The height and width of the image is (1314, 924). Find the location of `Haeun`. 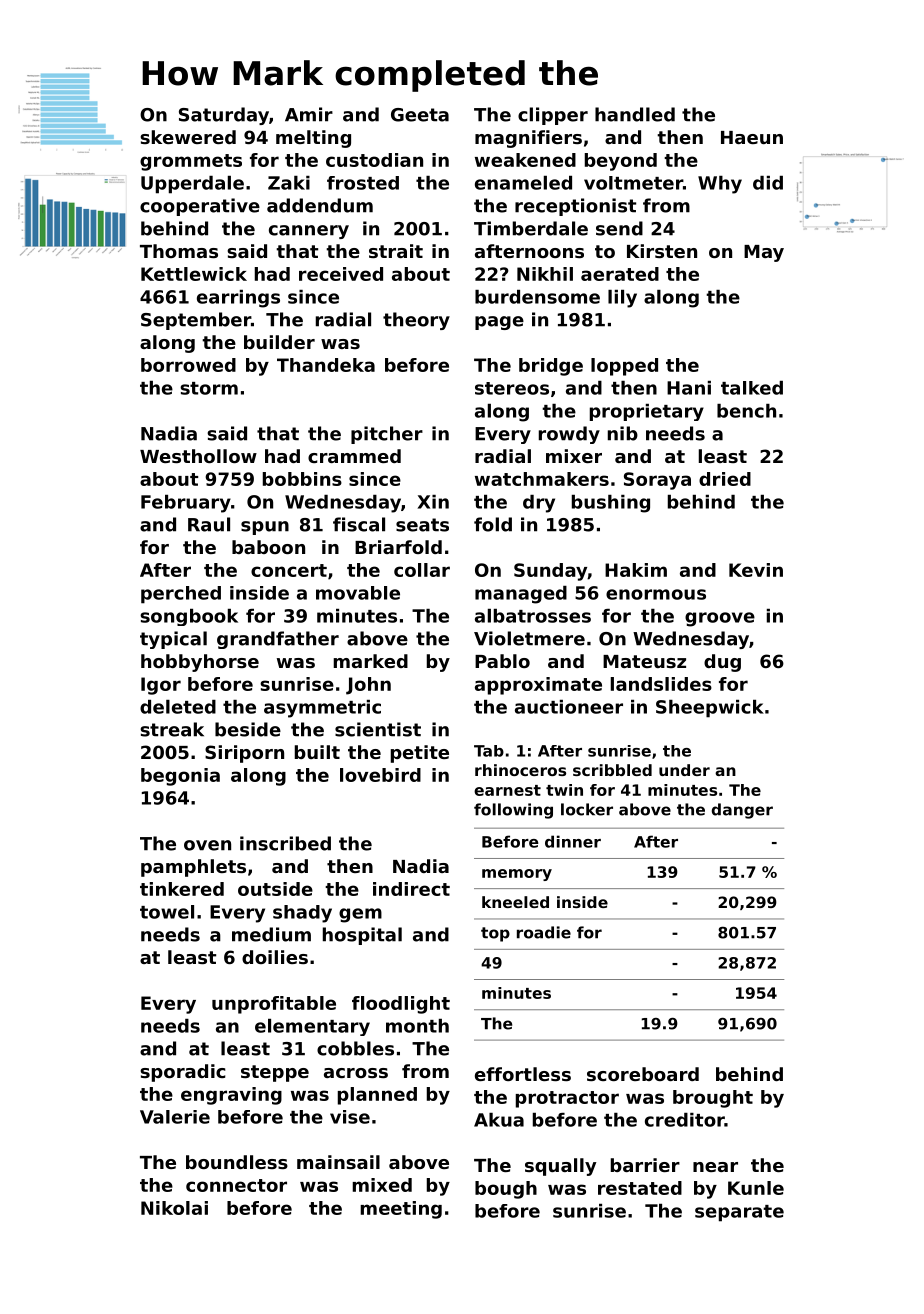

Haeun is located at coordinates (752, 137).
